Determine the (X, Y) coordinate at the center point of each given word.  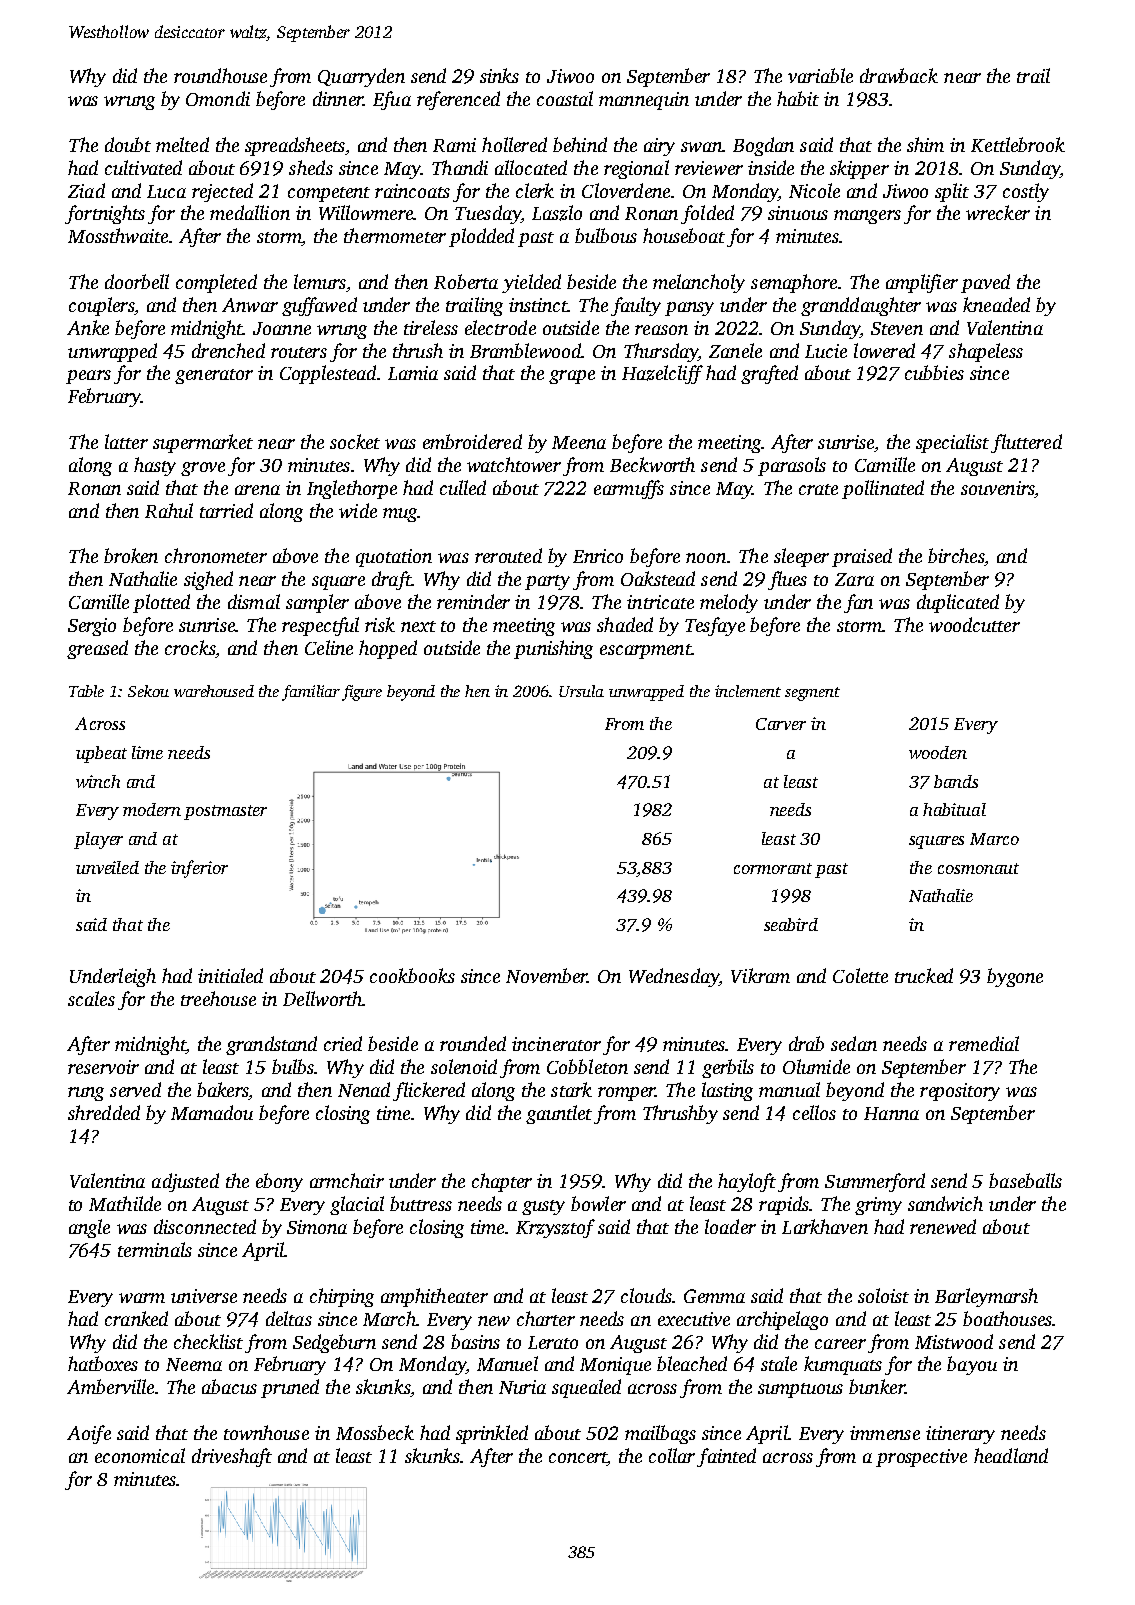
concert (578, 1459)
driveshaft (232, 1457)
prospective (921, 1458)
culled (463, 487)
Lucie (826, 351)
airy (659, 147)
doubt (128, 144)
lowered (884, 350)
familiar (311, 693)
